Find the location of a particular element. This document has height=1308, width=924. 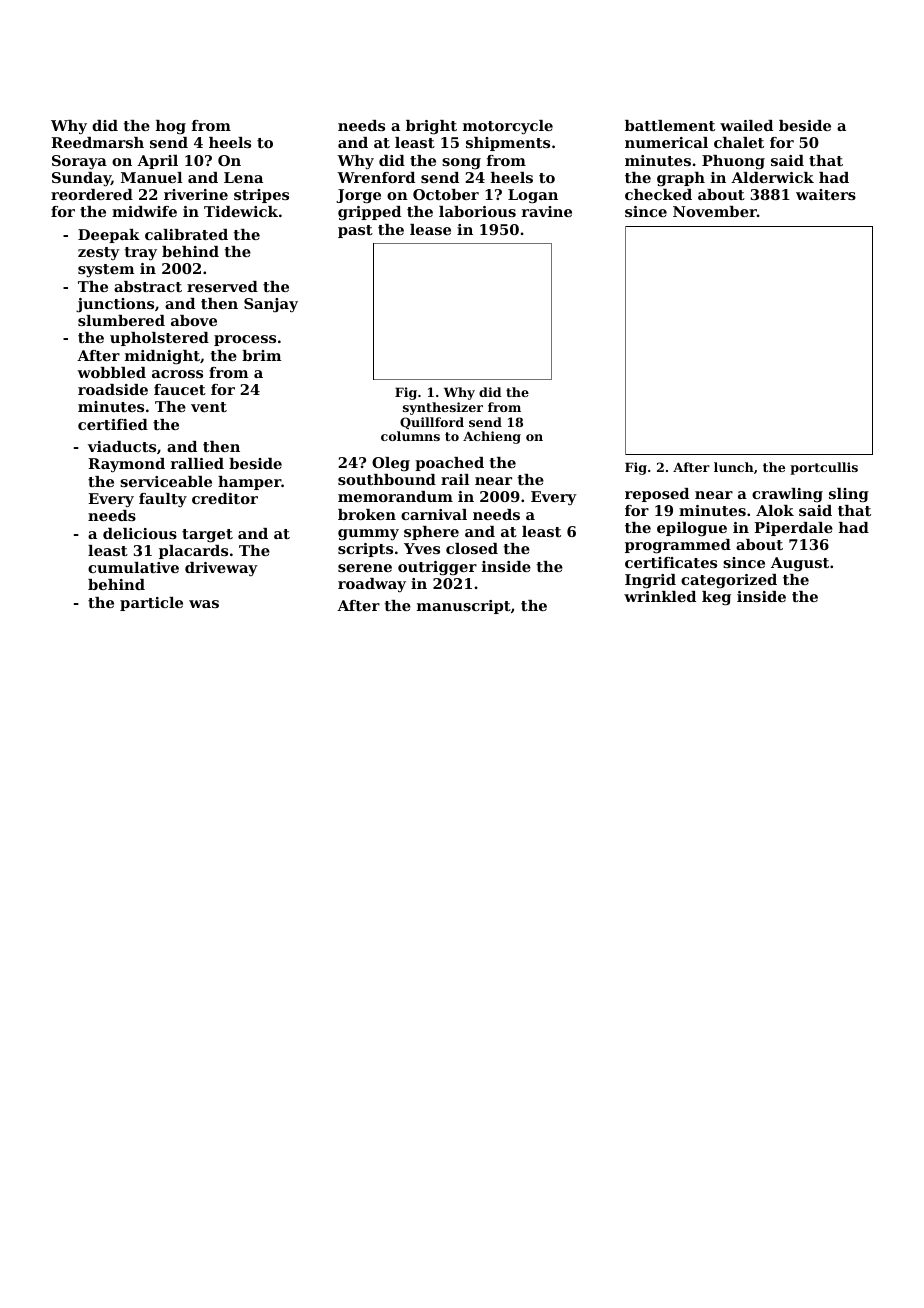

lease is located at coordinates (430, 229).
